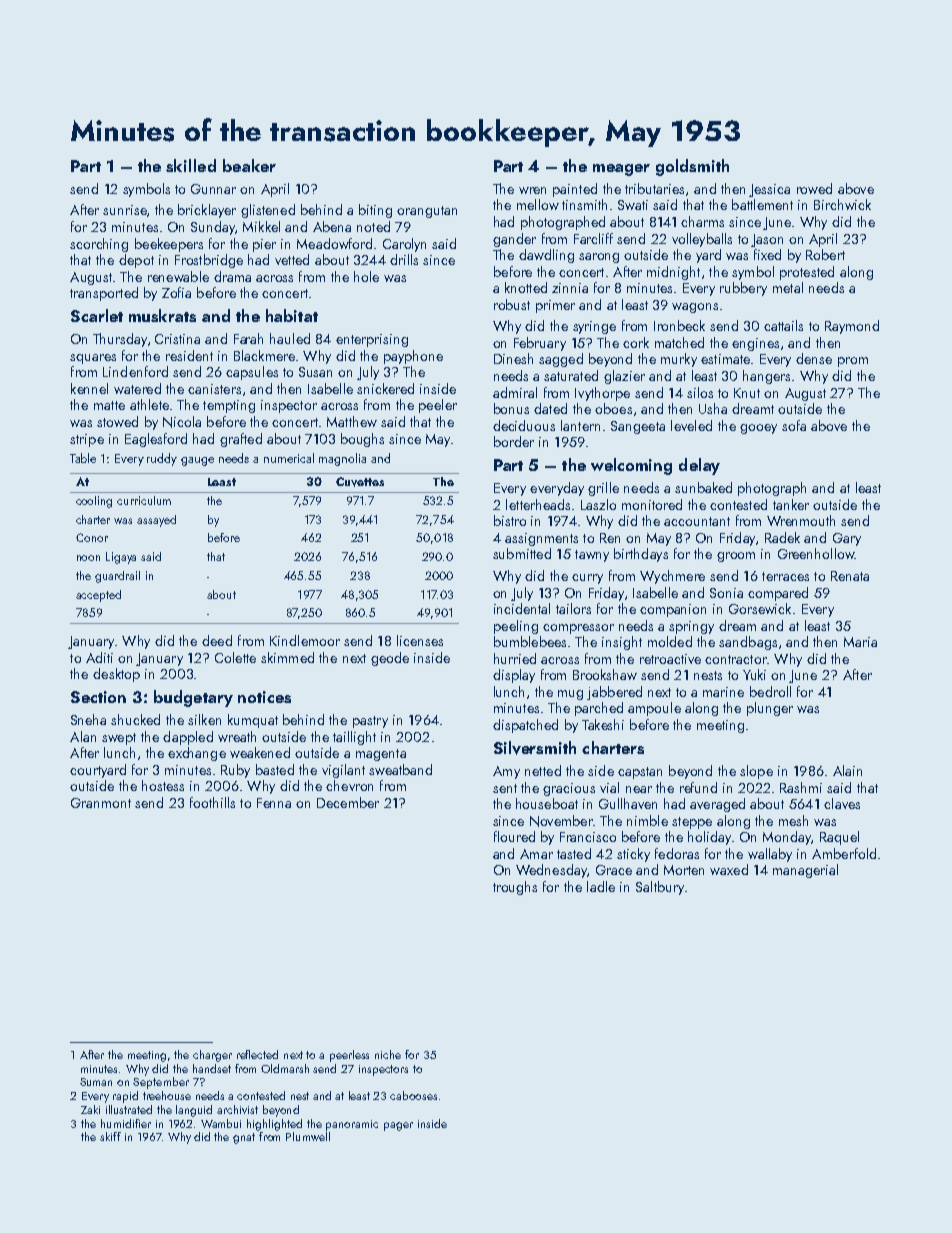 Image resolution: width=952 pixels, height=1233 pixels. Describe the element at coordinates (305, 640) in the document. I see `Kindlemoor` at that location.
